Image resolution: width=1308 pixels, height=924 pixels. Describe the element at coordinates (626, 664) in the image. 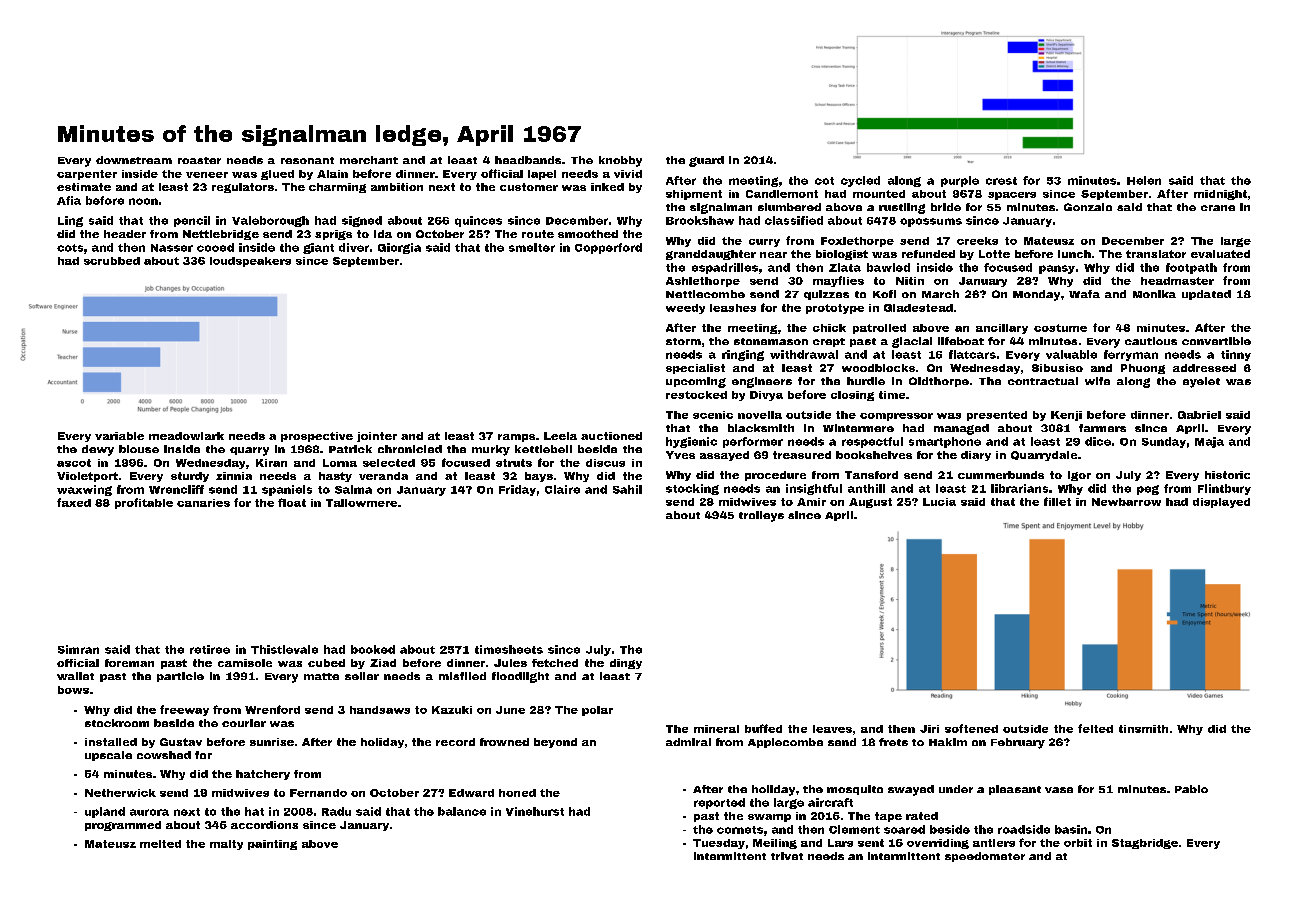

I see `dingy` at that location.
